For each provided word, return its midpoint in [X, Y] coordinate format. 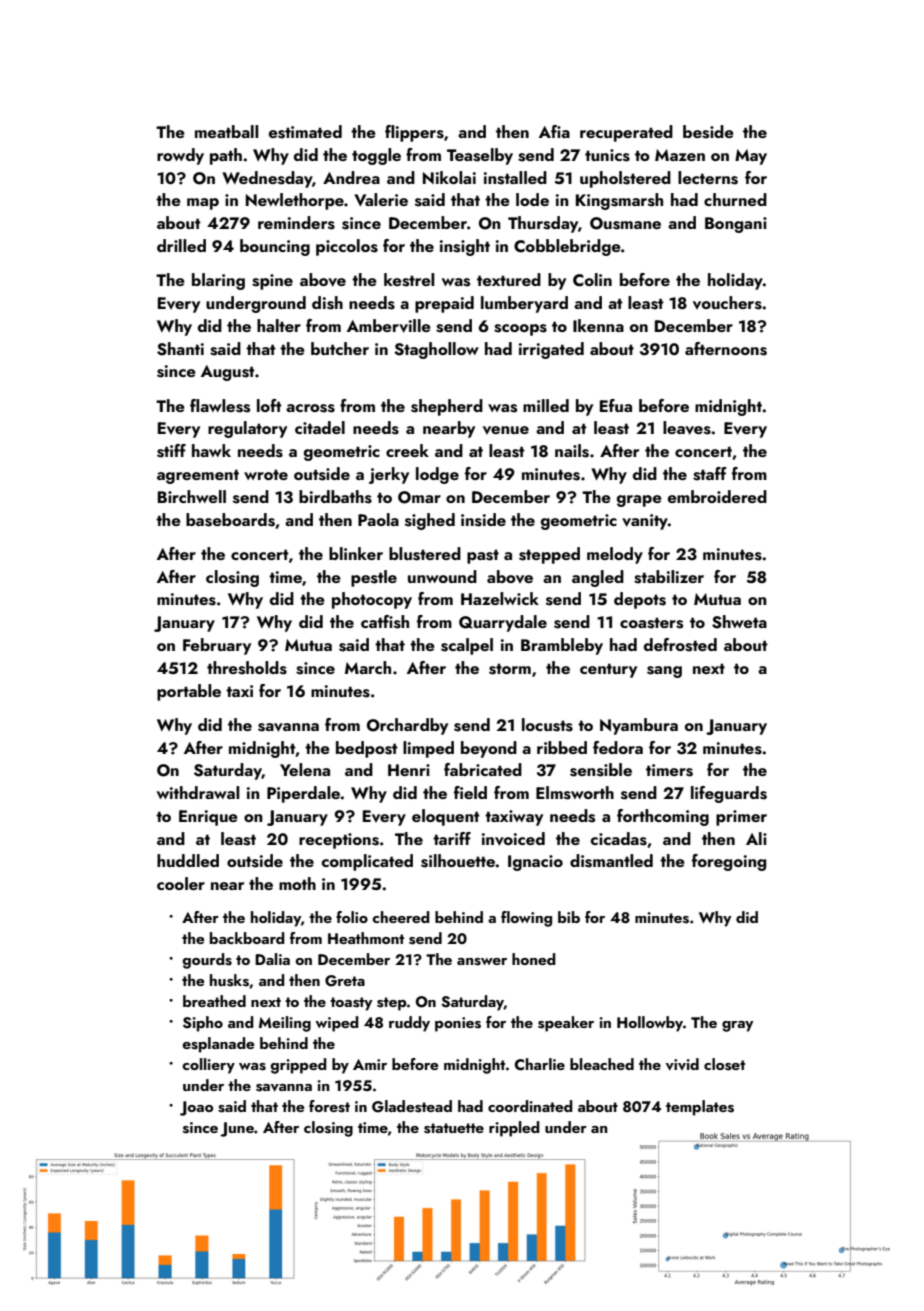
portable [189, 692]
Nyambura [639, 726]
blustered [425, 554]
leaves [687, 428]
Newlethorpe [295, 201]
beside [708, 132]
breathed [214, 1001]
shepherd [447, 407]
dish [327, 303]
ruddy [409, 1024]
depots [640, 600]
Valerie [381, 199]
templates [700, 1108]
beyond [489, 749]
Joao [196, 1108]
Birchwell [192, 496]
